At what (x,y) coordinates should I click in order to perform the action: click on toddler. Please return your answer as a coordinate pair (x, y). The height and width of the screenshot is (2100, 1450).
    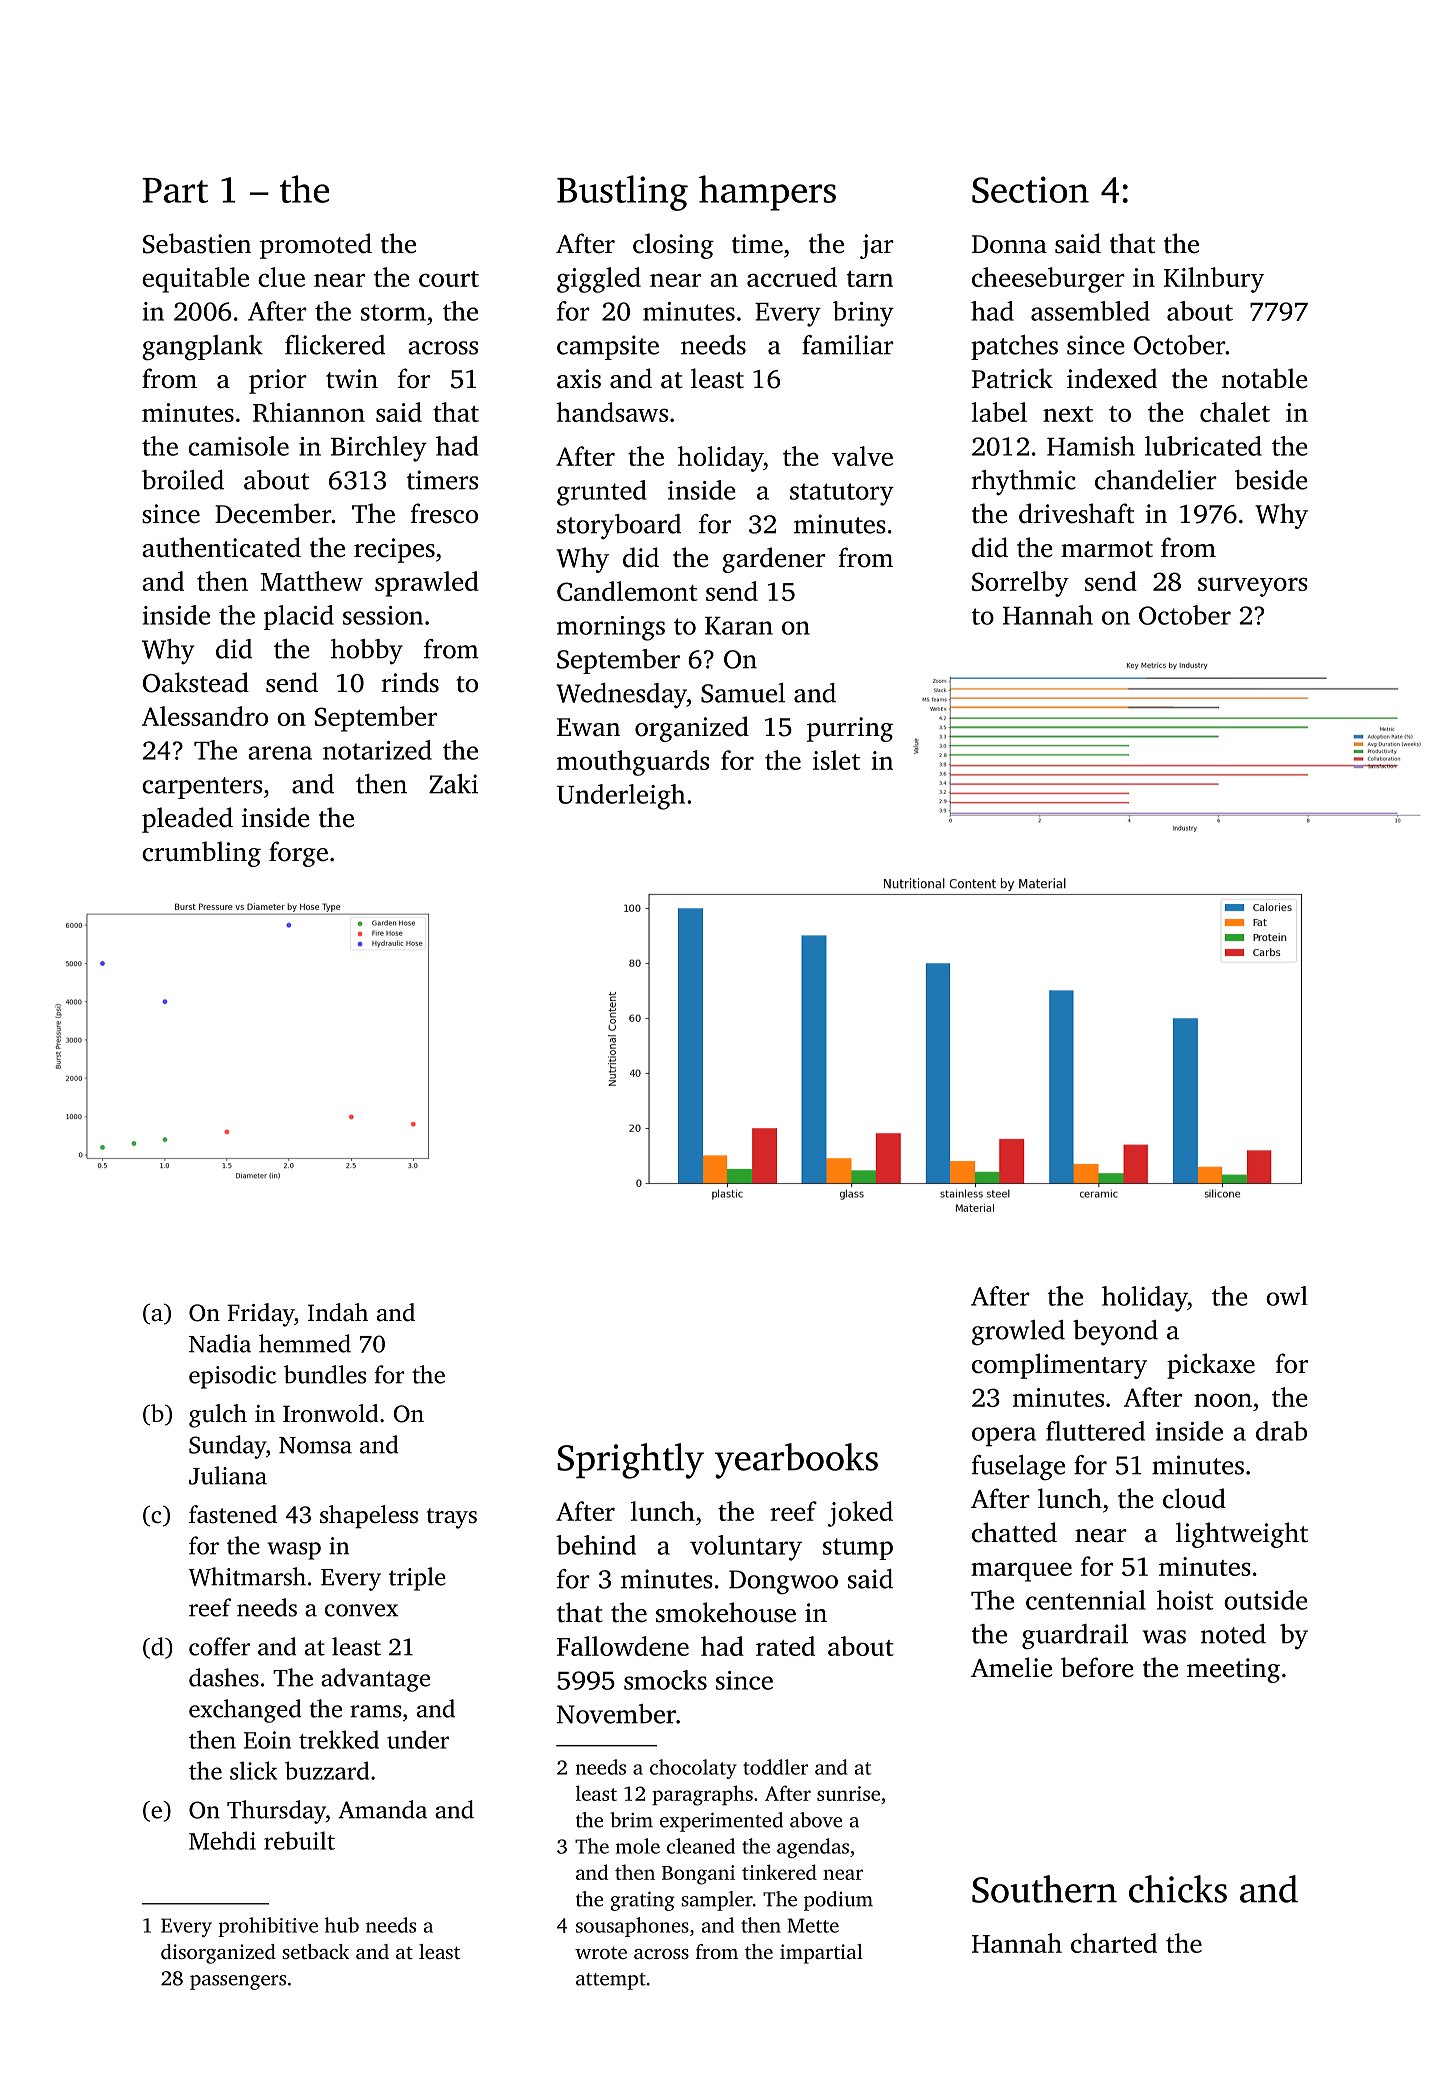
    Looking at the image, I should click on (775, 1767).
